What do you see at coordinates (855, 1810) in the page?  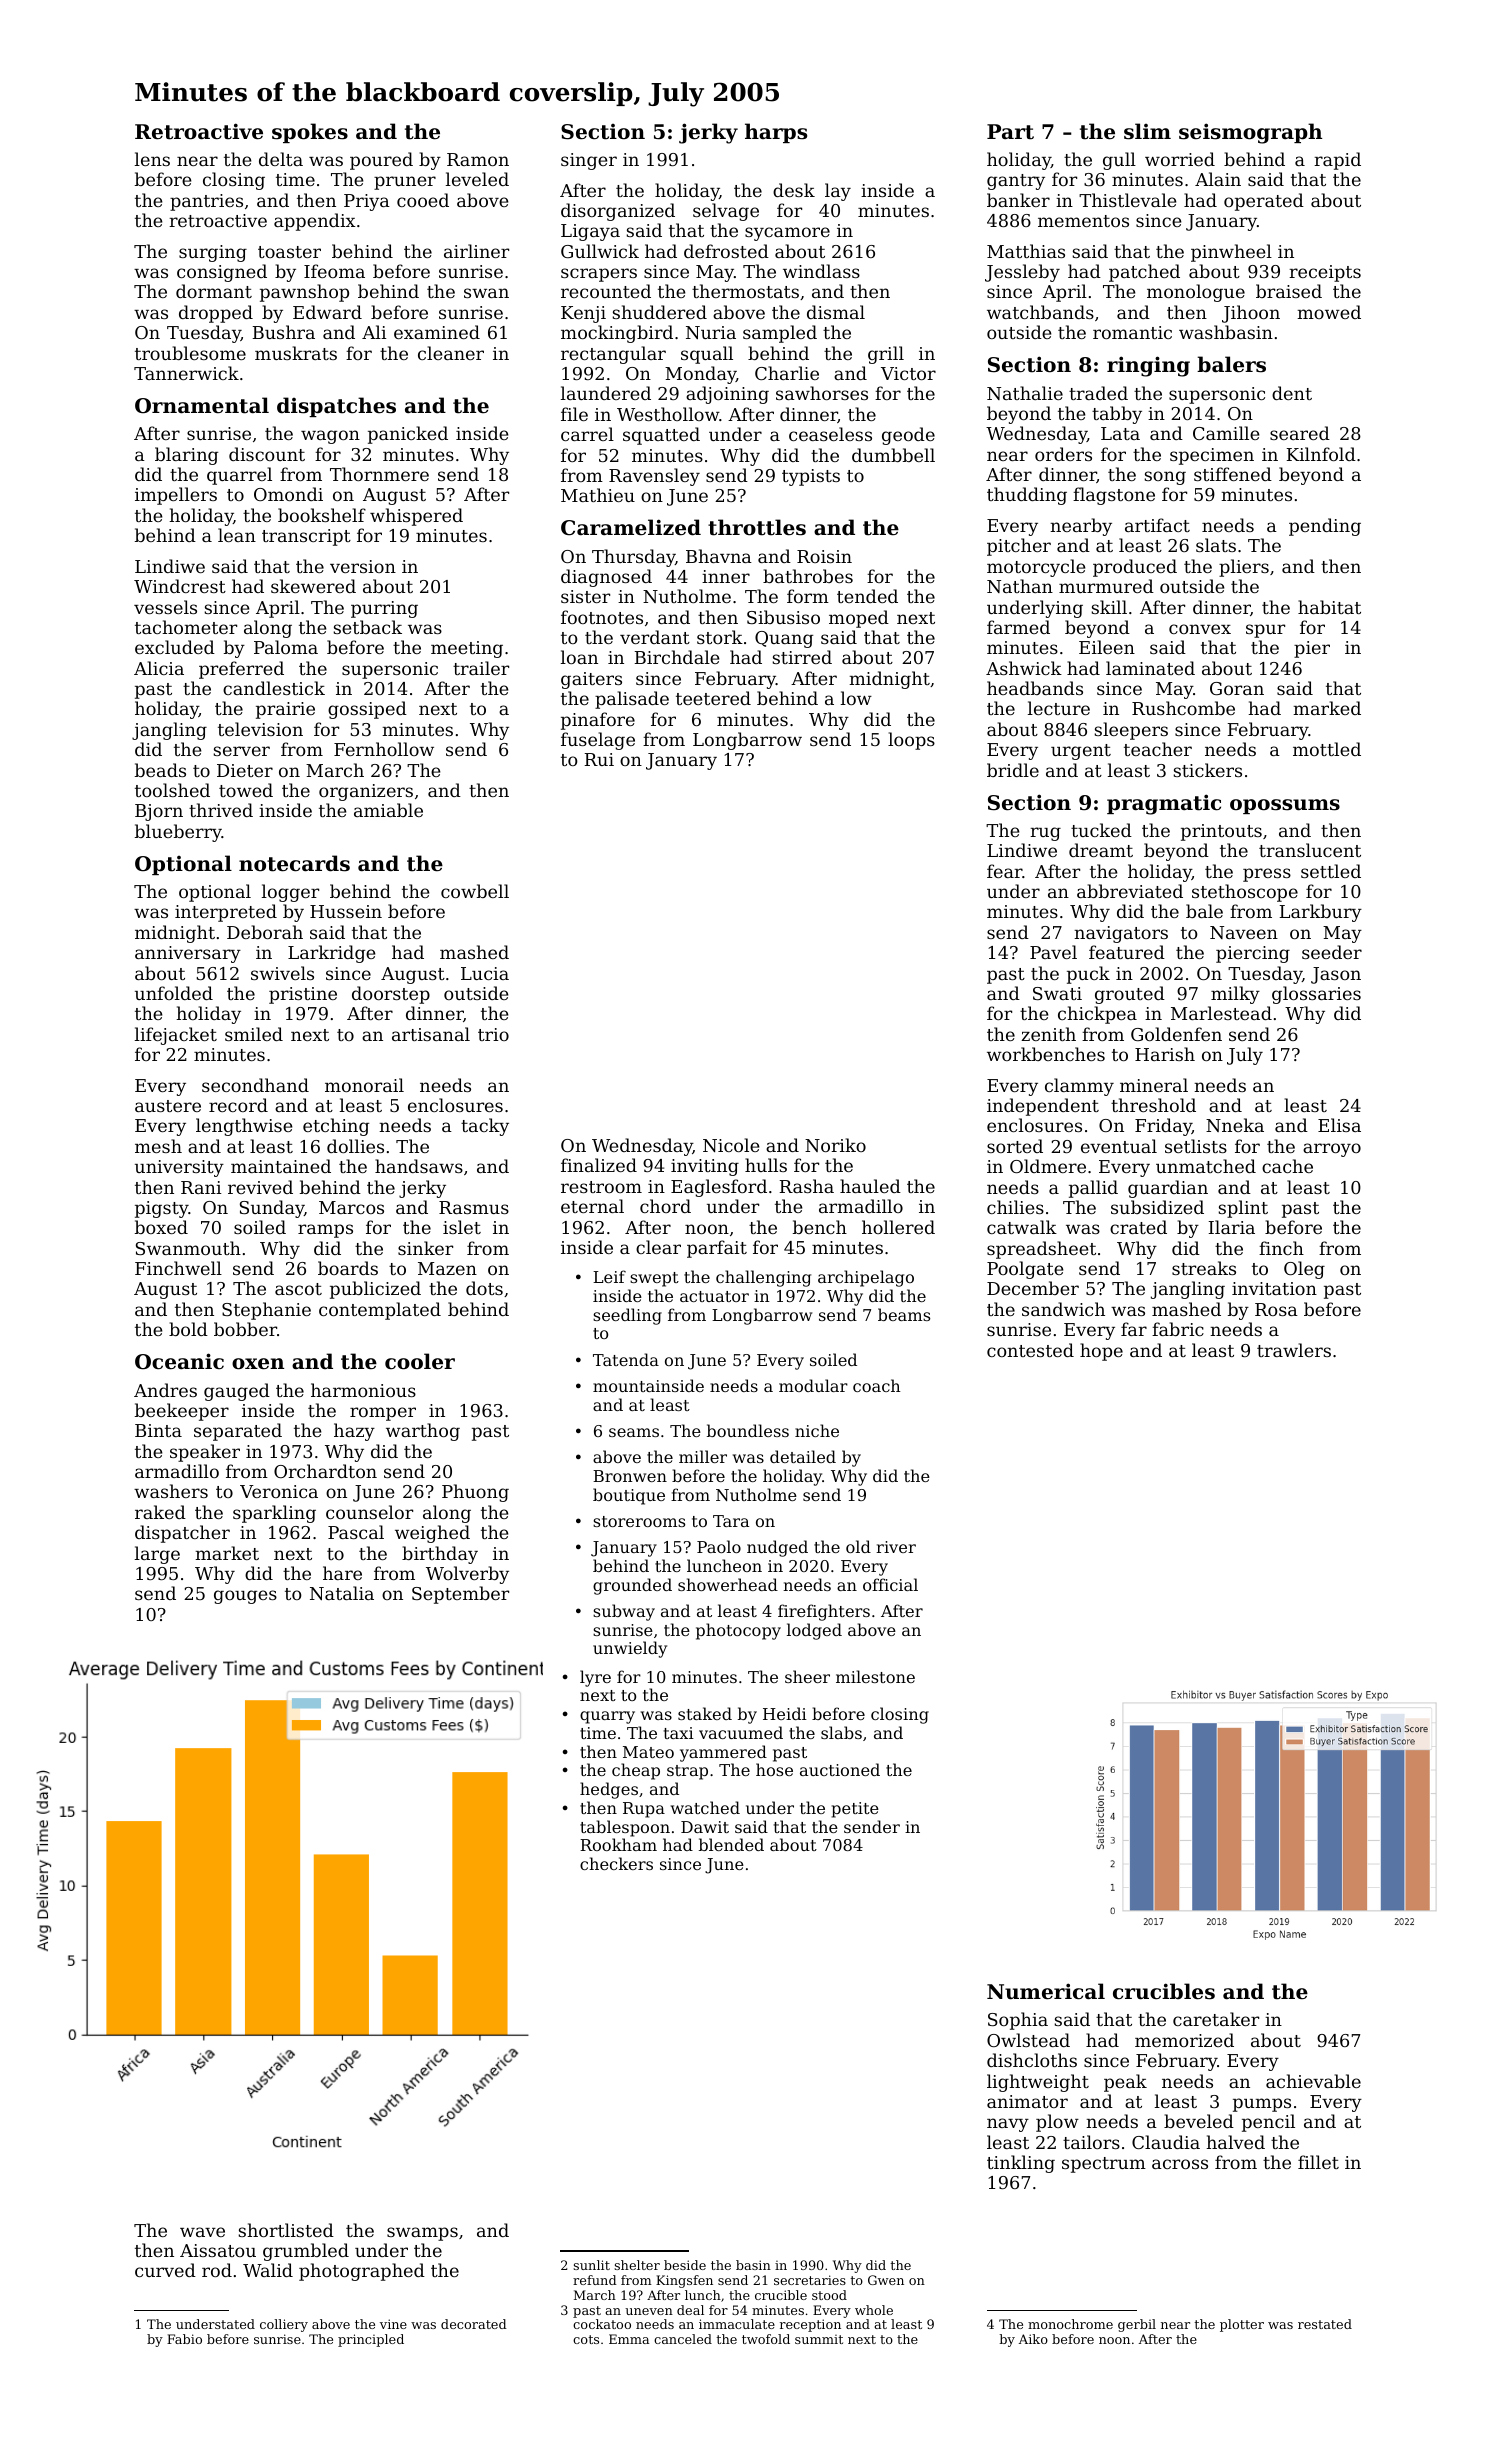 I see `petite` at bounding box center [855, 1810].
